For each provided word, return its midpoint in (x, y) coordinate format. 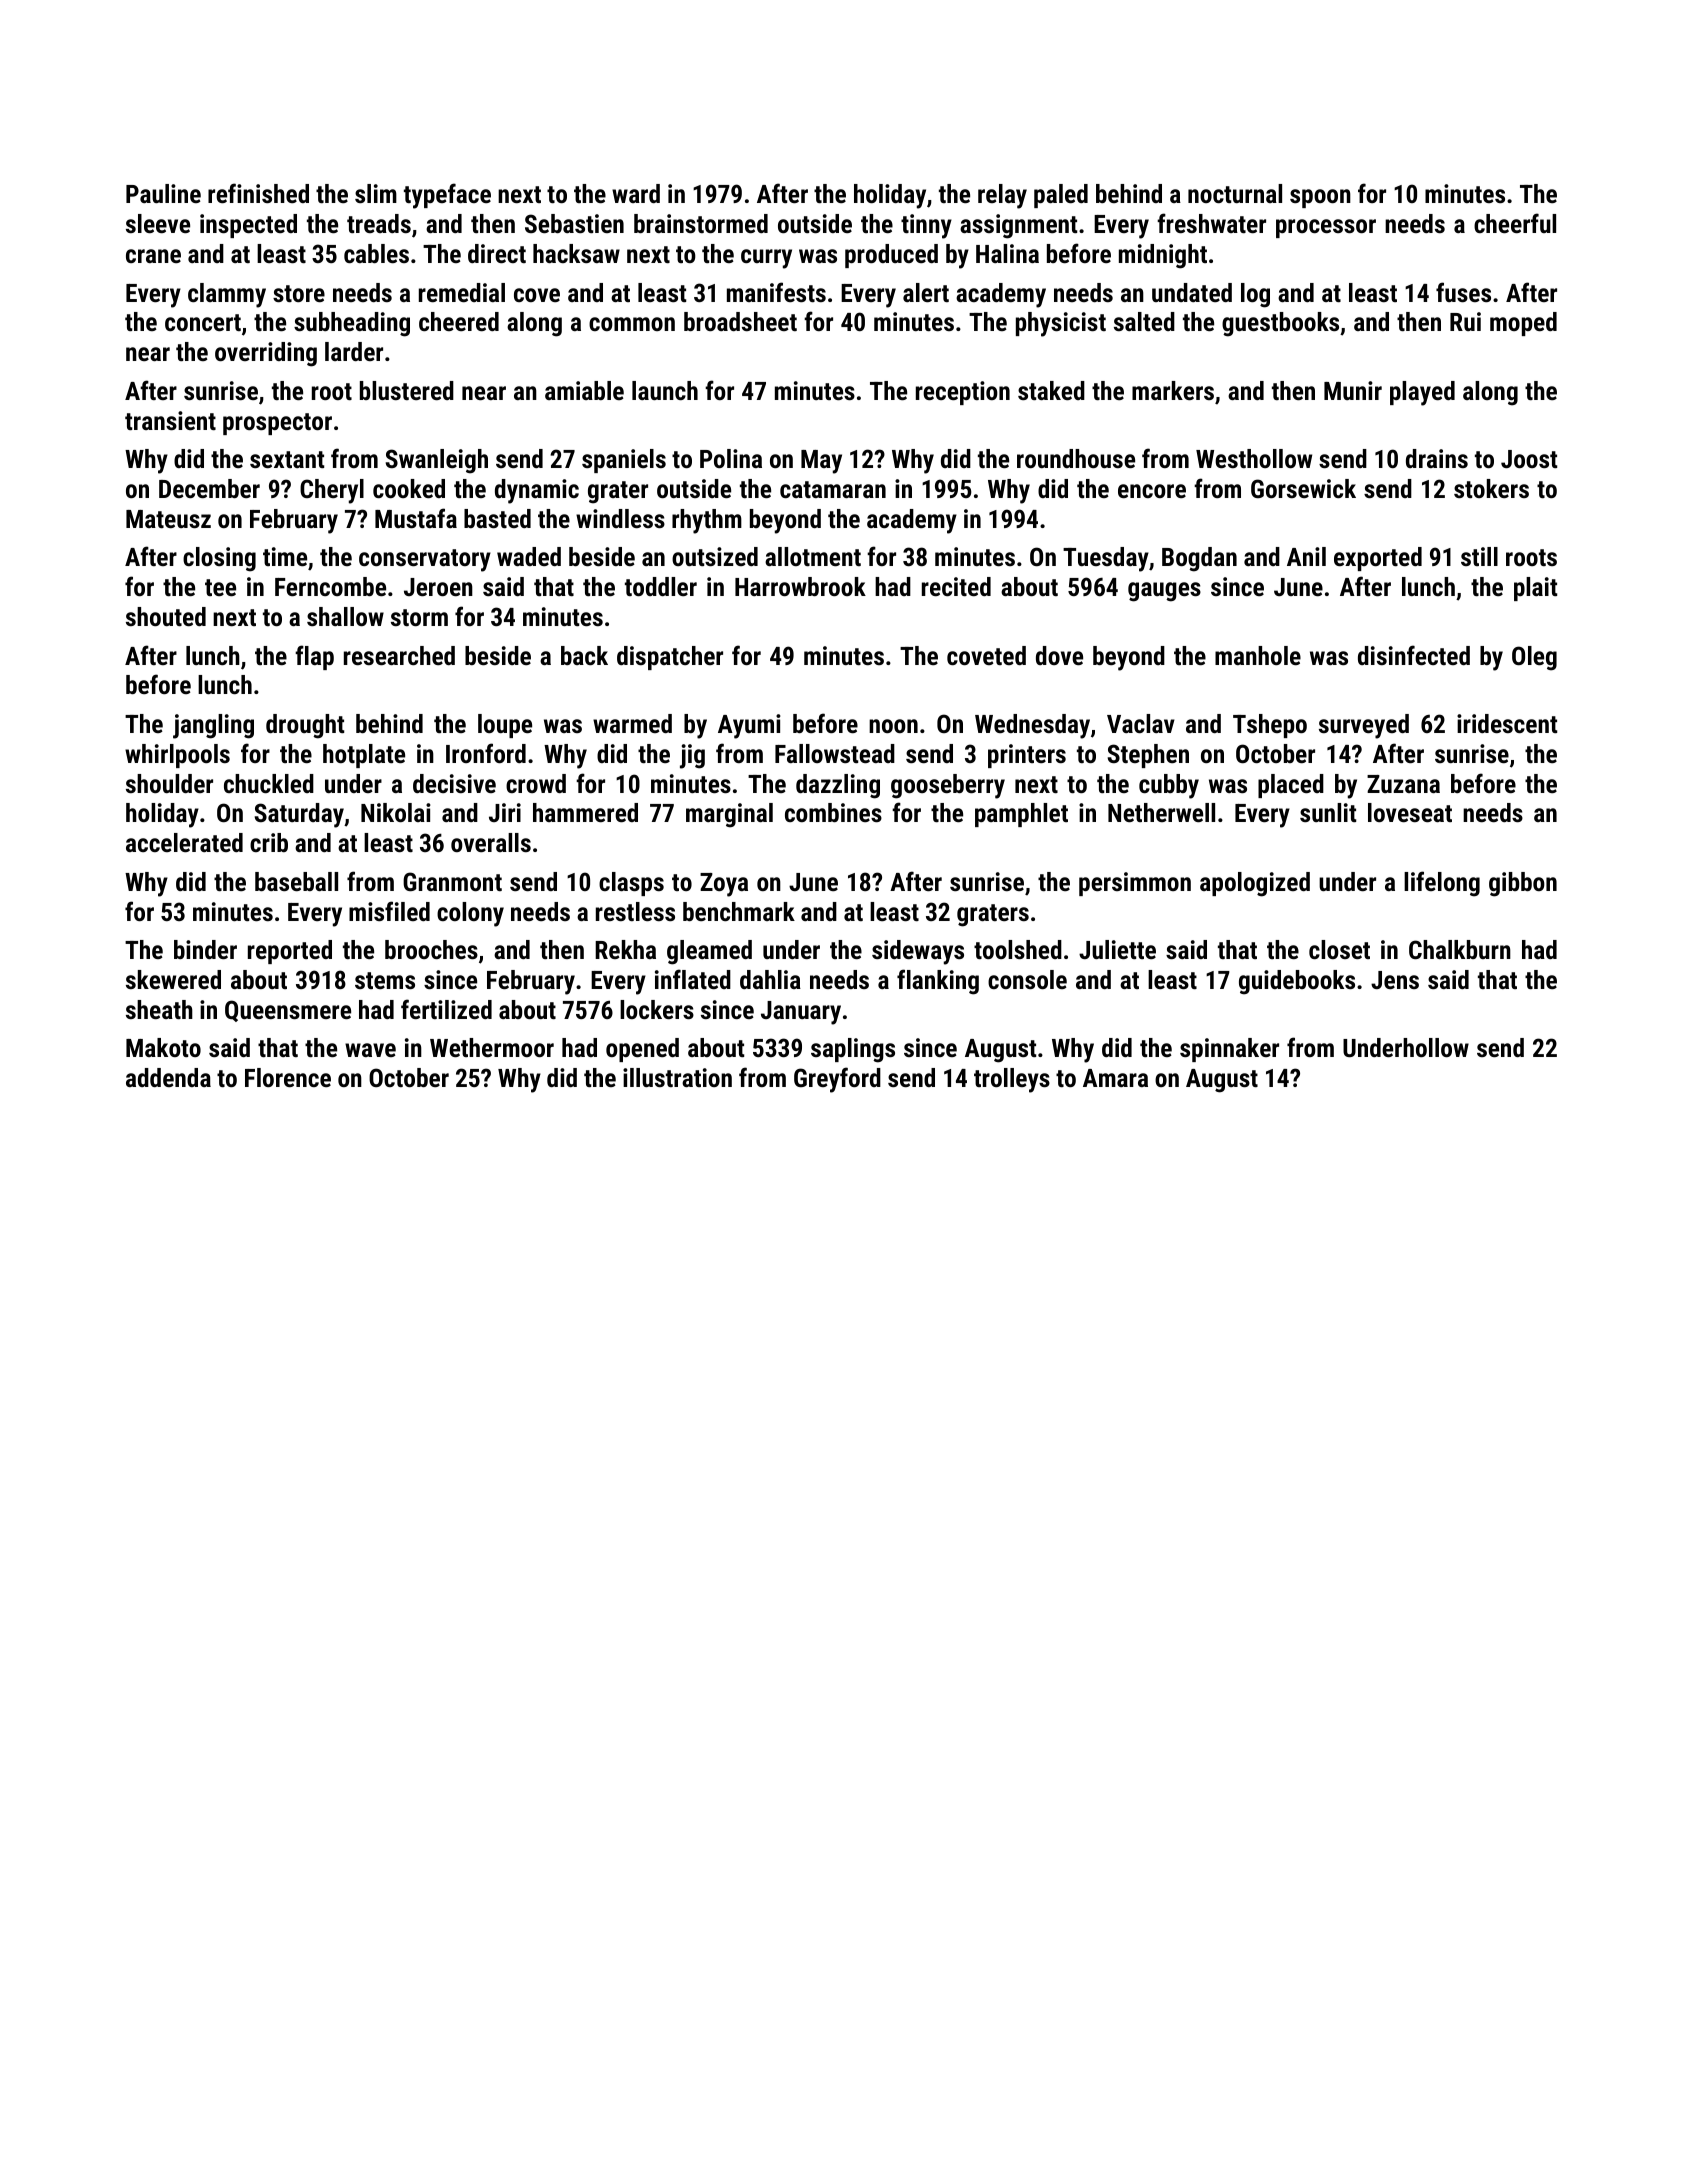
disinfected (1414, 655)
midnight (1163, 256)
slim (376, 193)
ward (636, 193)
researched (399, 655)
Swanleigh (437, 461)
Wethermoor (492, 1047)
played (1422, 393)
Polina (731, 458)
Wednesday (1032, 726)
